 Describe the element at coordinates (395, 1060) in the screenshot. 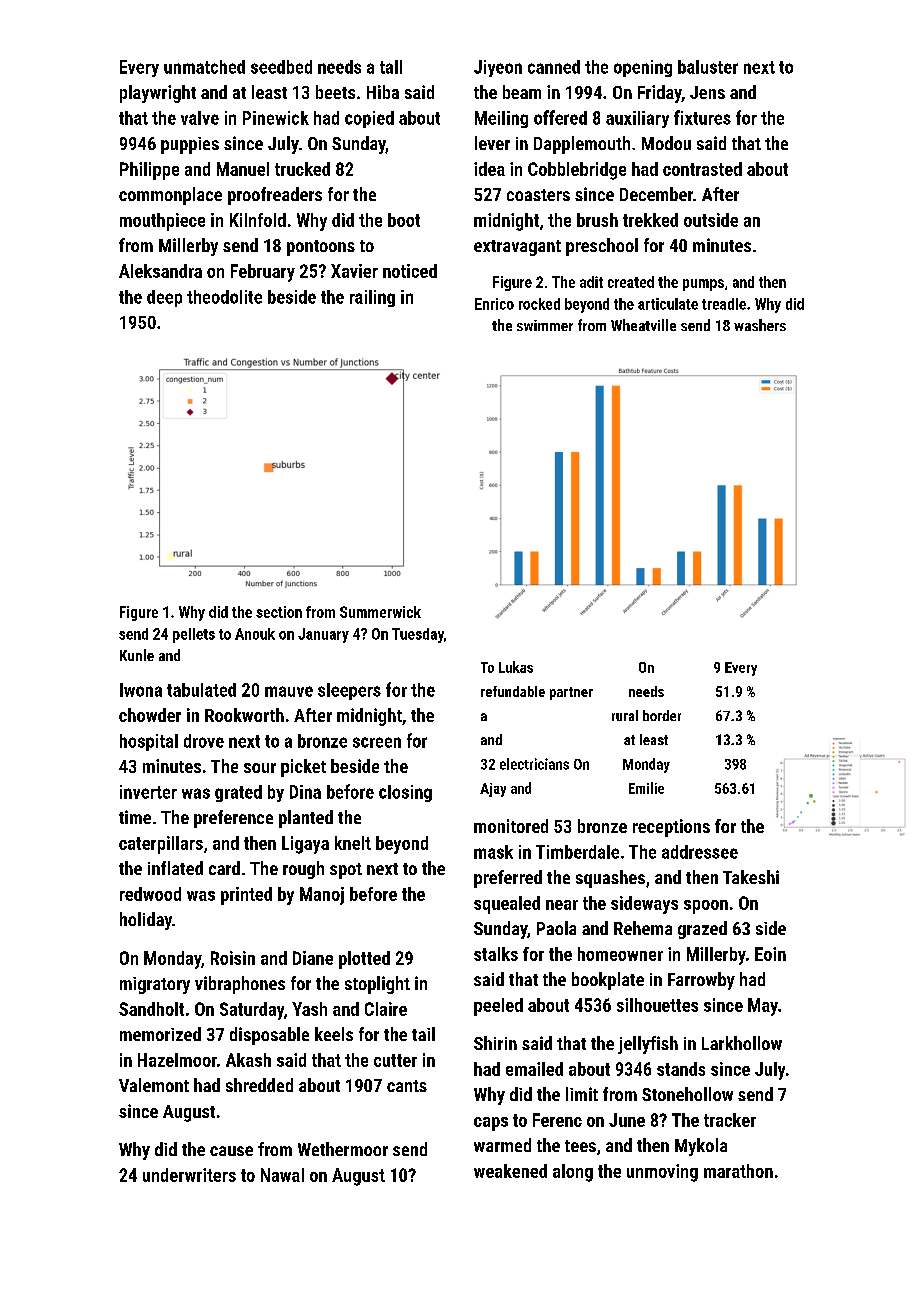

I see `cutter` at that location.
